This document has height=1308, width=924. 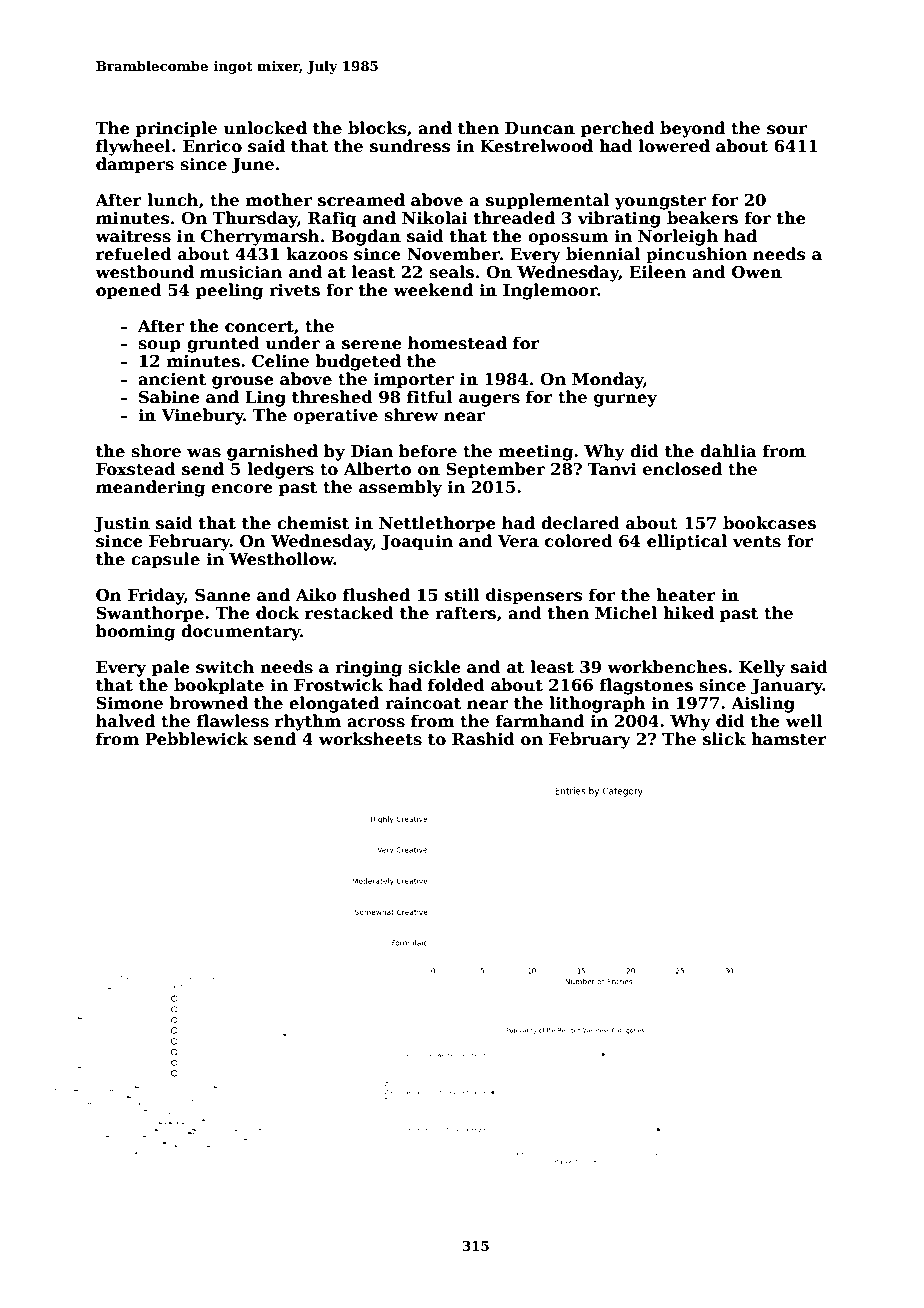 What do you see at coordinates (265, 128) in the document?
I see `unlocked` at bounding box center [265, 128].
